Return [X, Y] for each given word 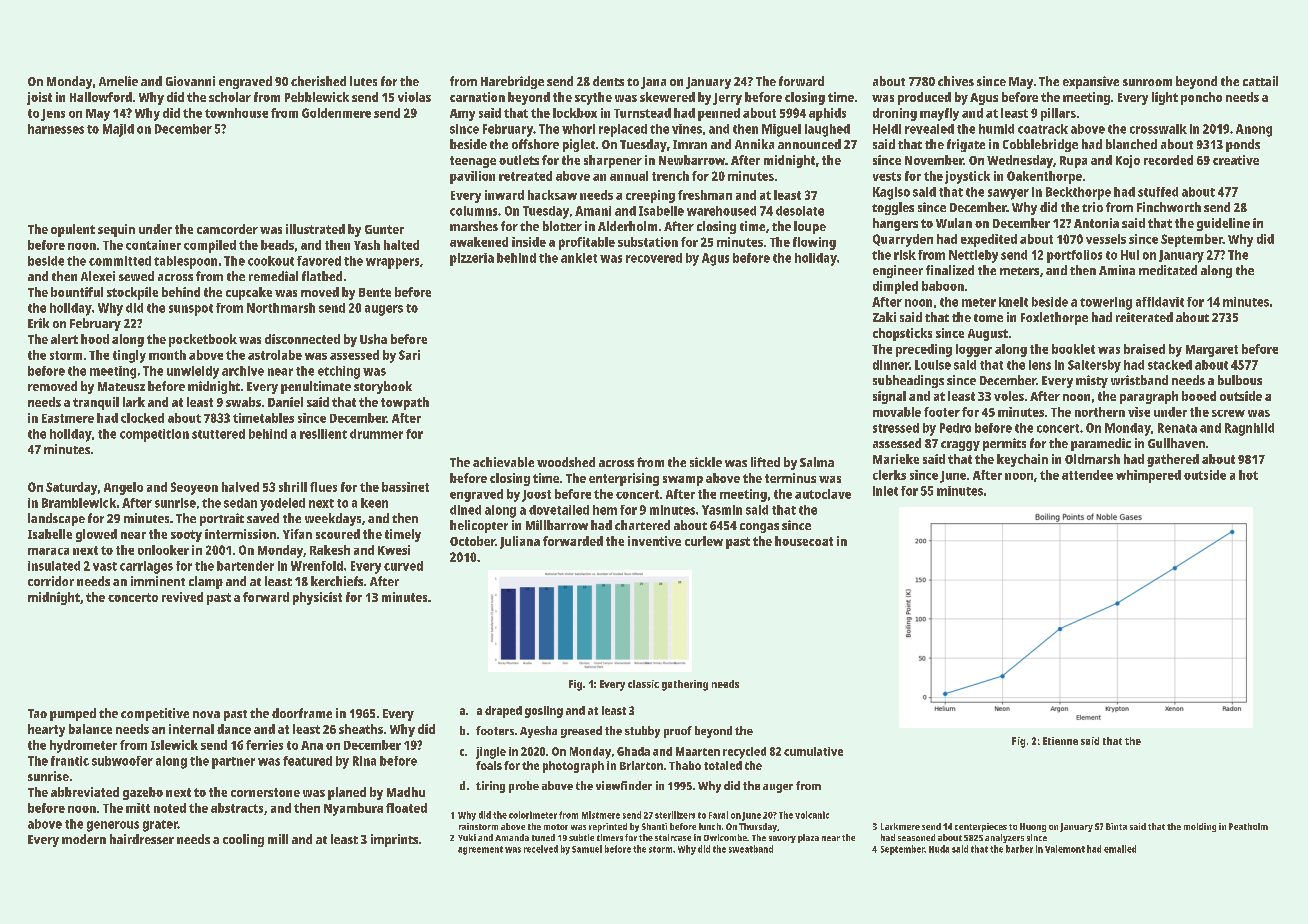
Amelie [118, 81]
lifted [765, 462]
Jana [653, 83]
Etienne [1060, 741]
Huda [939, 849]
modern [84, 839]
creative [1236, 160]
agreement [480, 850]
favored [319, 261]
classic [643, 684]
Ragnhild [1249, 429]
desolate [800, 211]
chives [956, 81]
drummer [376, 434]
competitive [155, 714]
